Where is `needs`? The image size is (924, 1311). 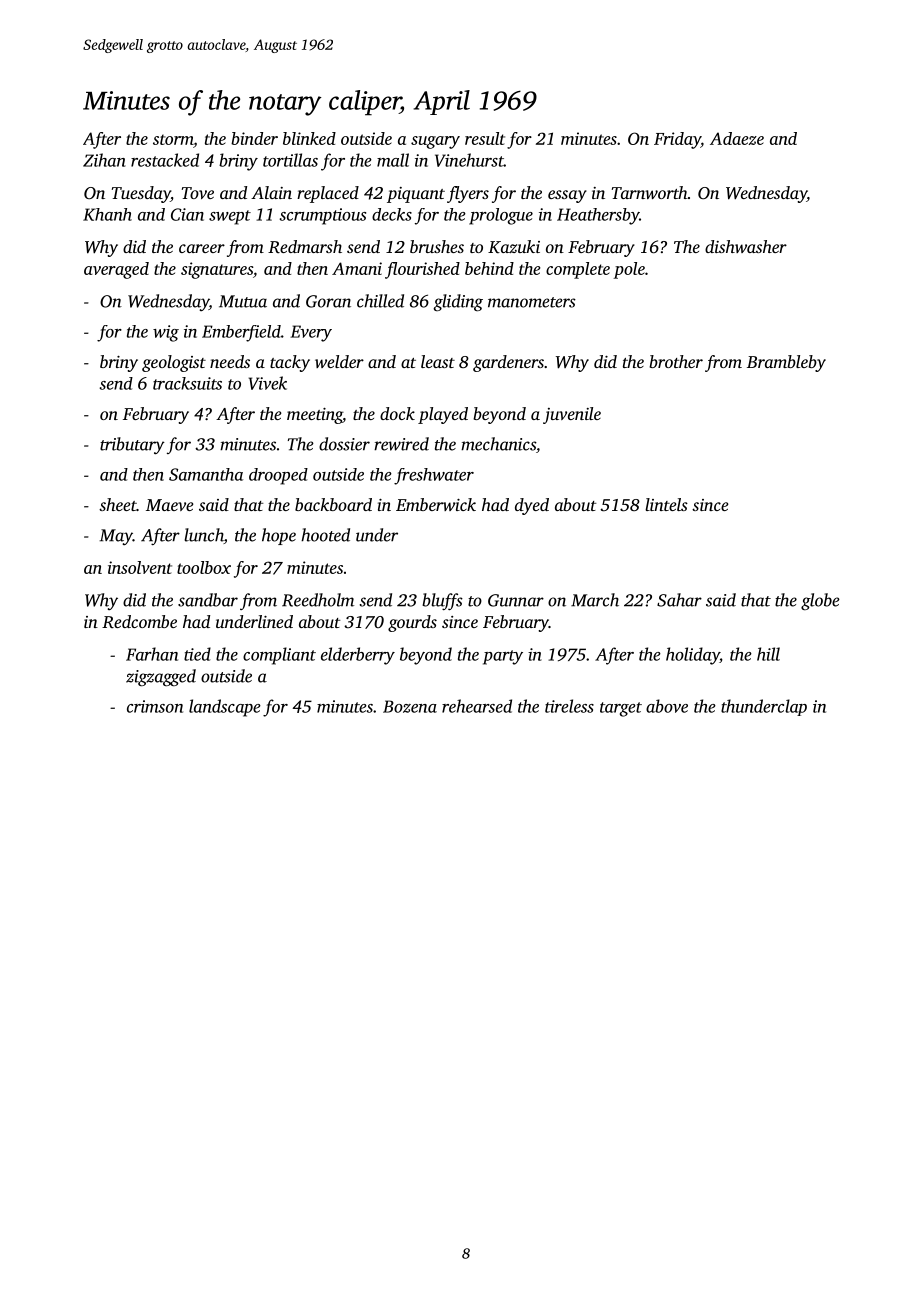 needs is located at coordinates (230, 361).
